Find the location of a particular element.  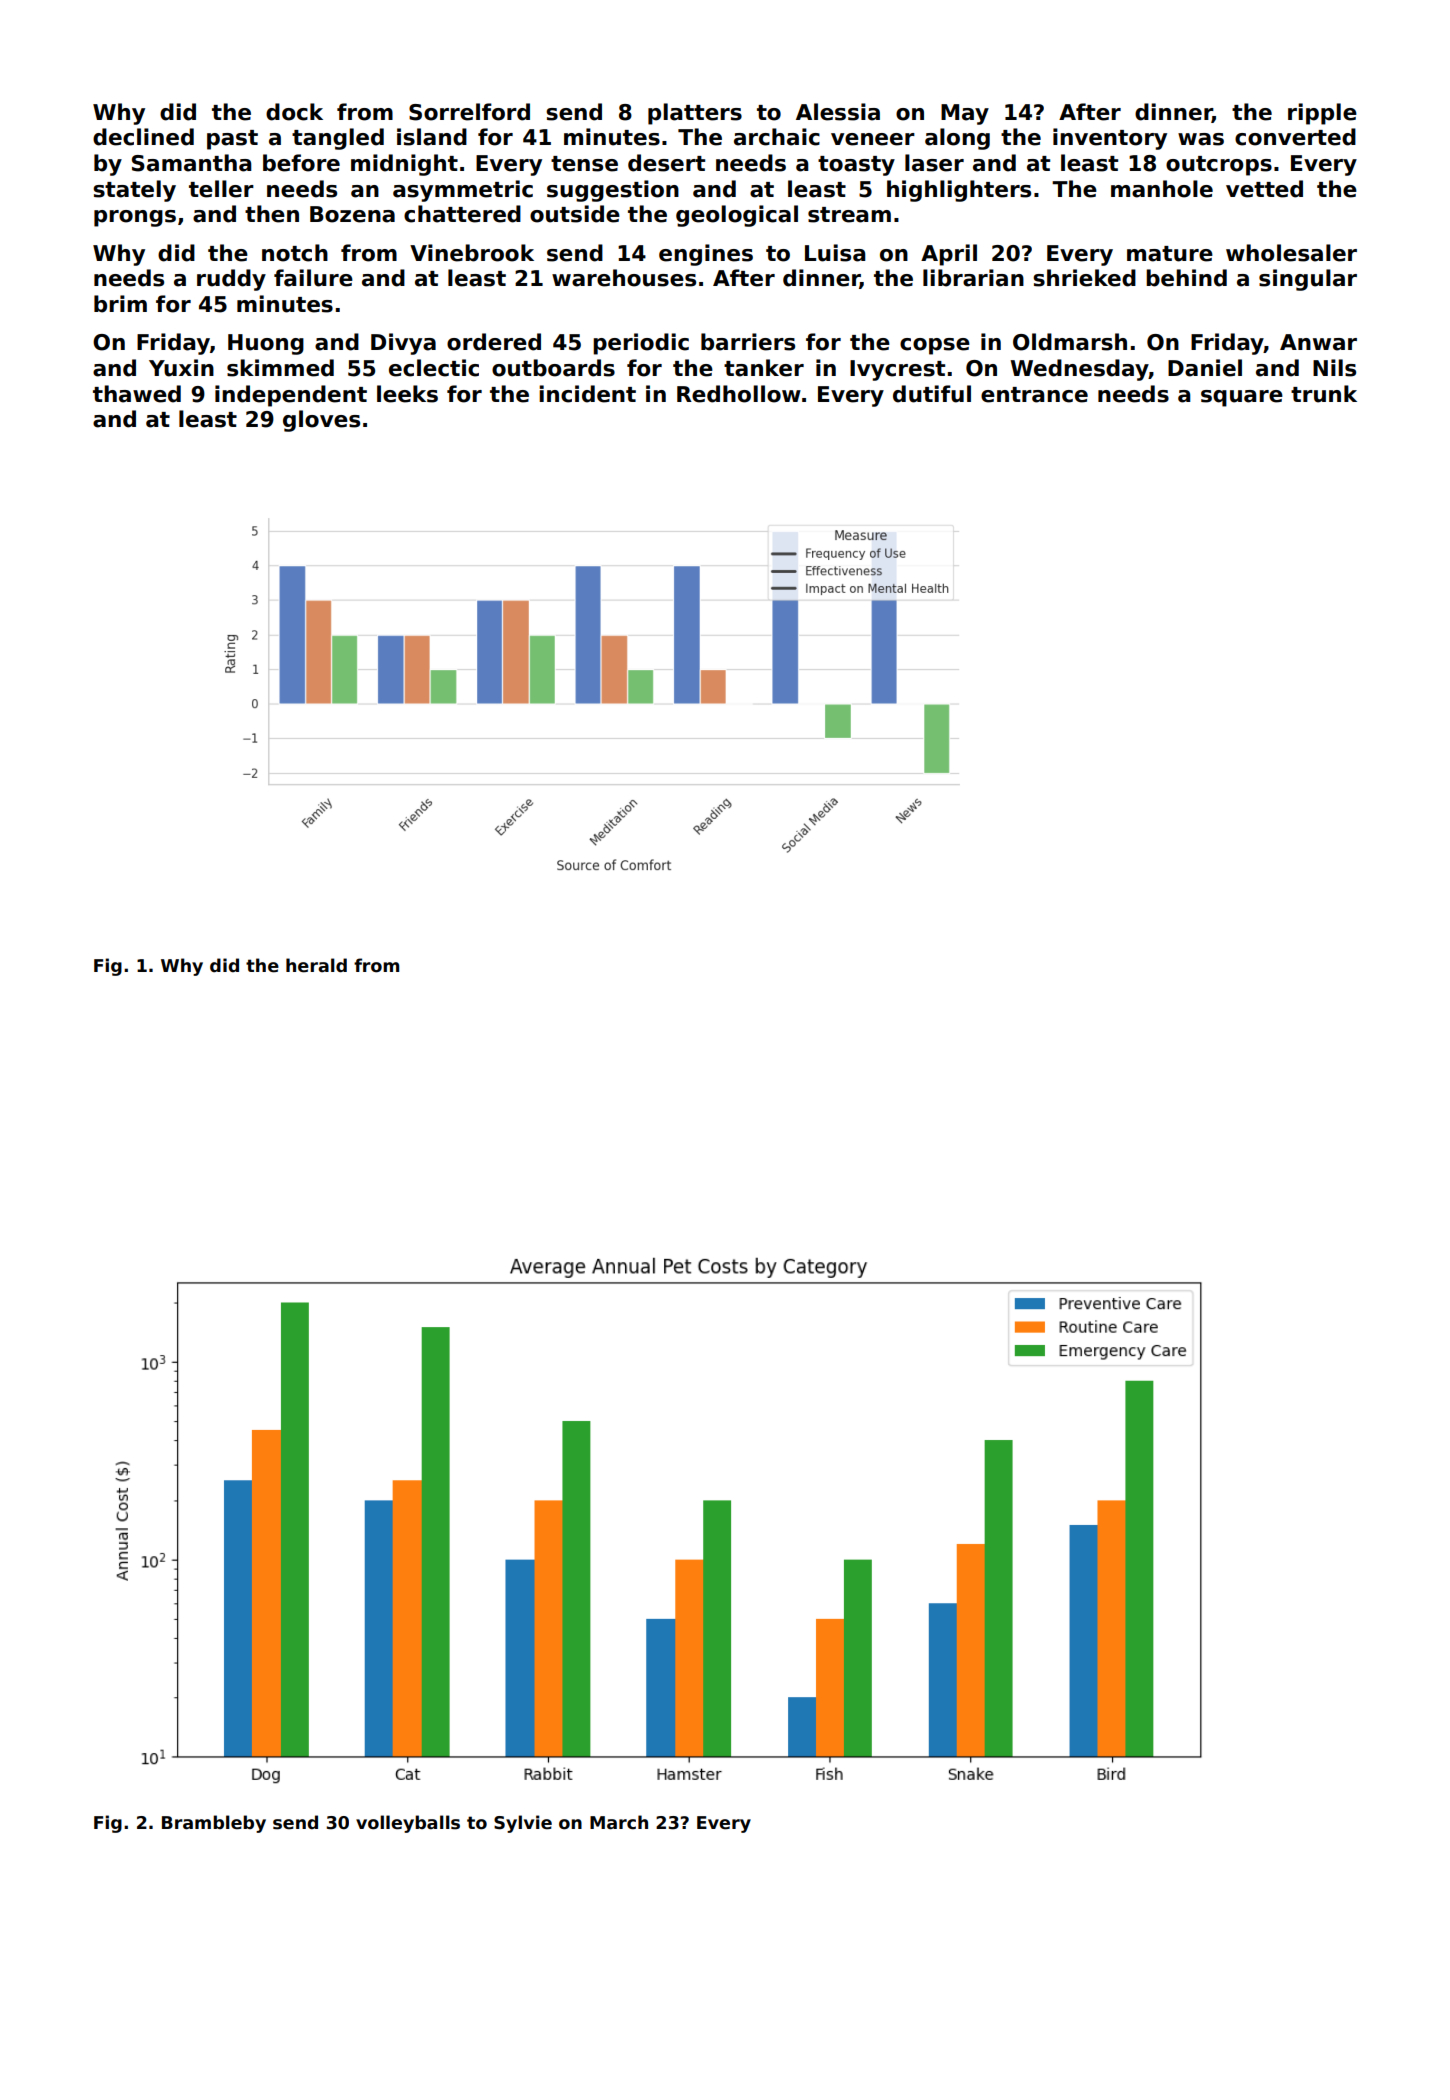

Redhollow is located at coordinates (739, 394).
